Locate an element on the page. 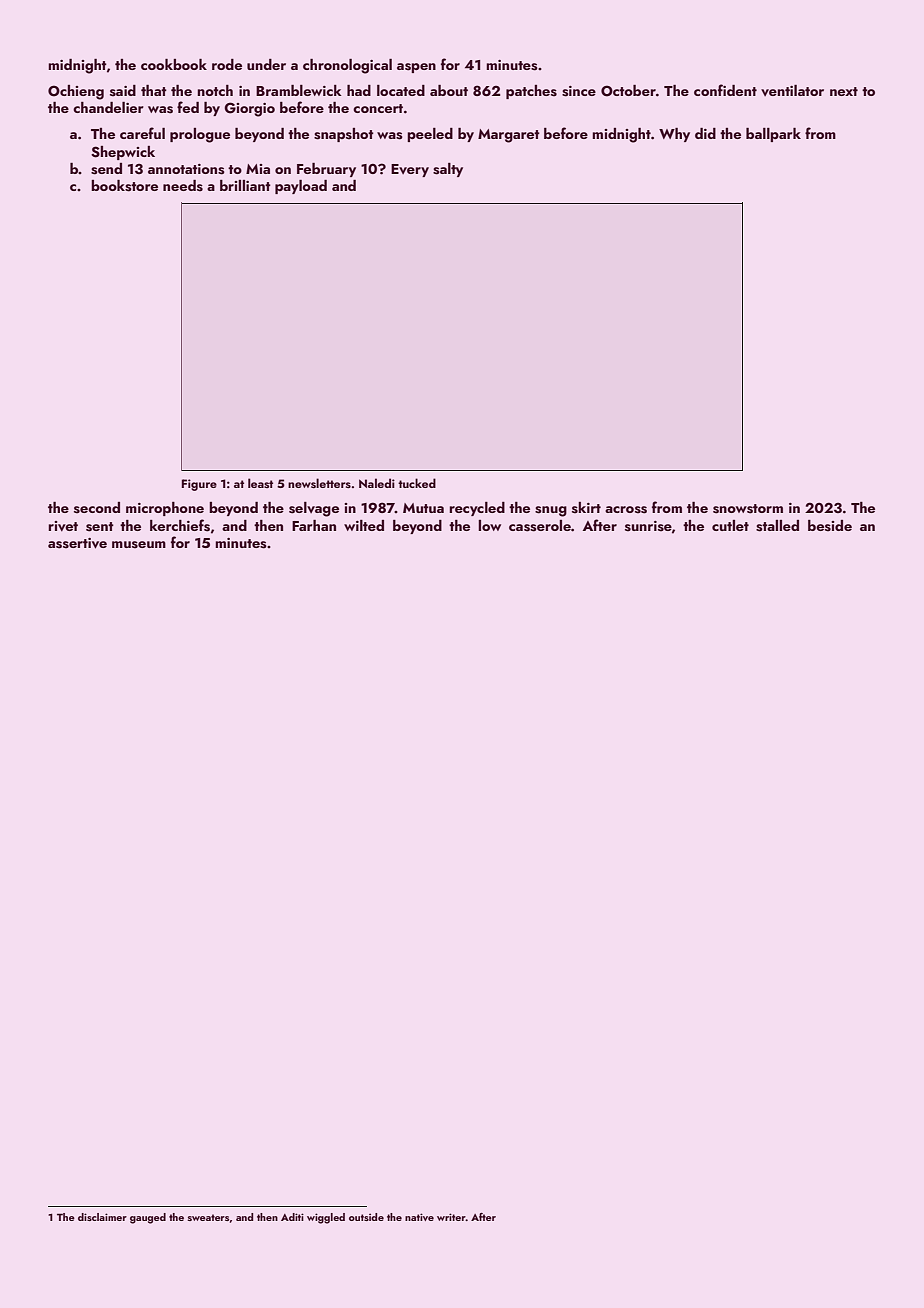  patches is located at coordinates (531, 92).
